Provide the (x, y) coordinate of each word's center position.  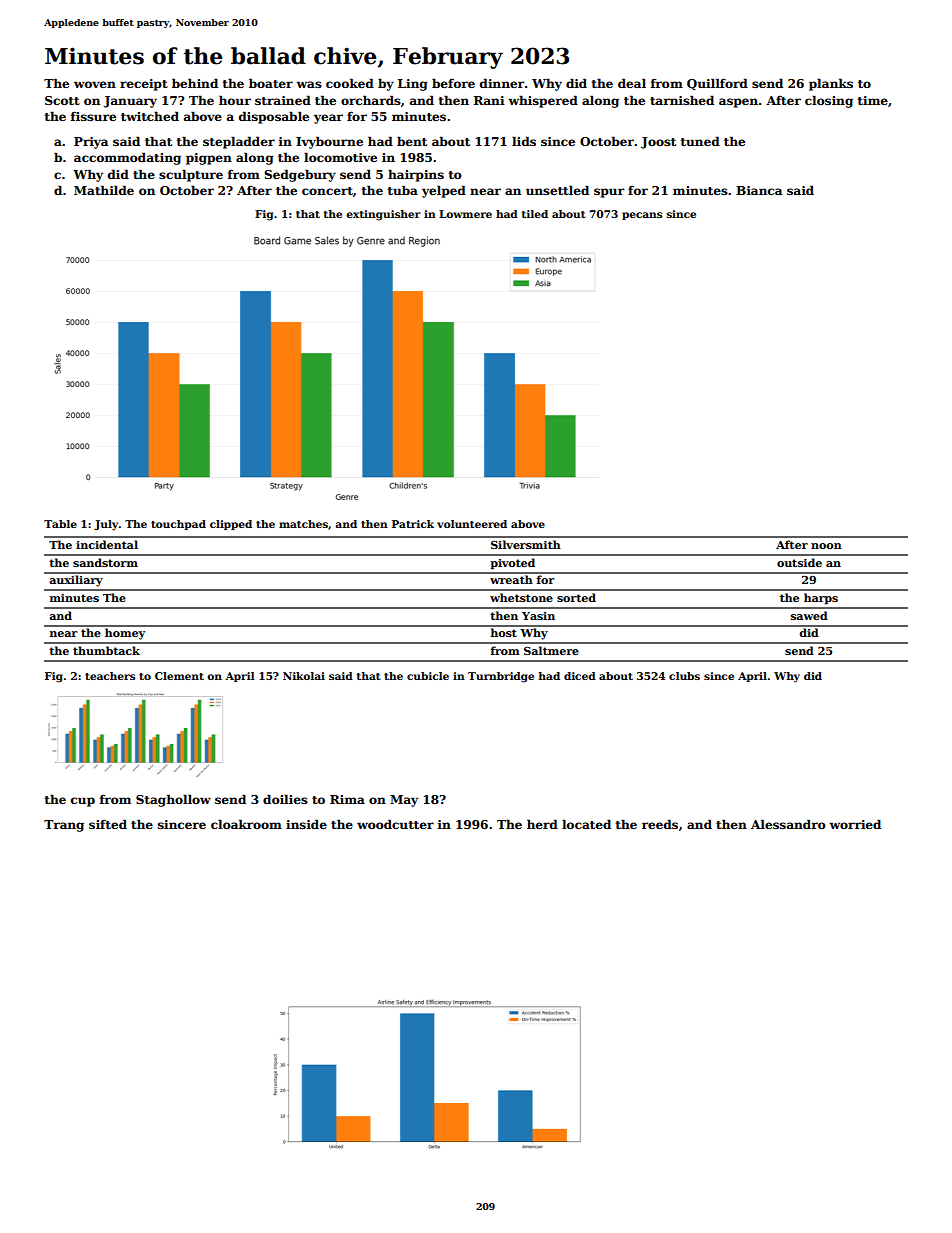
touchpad (178, 525)
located (586, 824)
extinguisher (383, 215)
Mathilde (104, 190)
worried (855, 824)
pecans (642, 216)
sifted (108, 824)
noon (826, 546)
